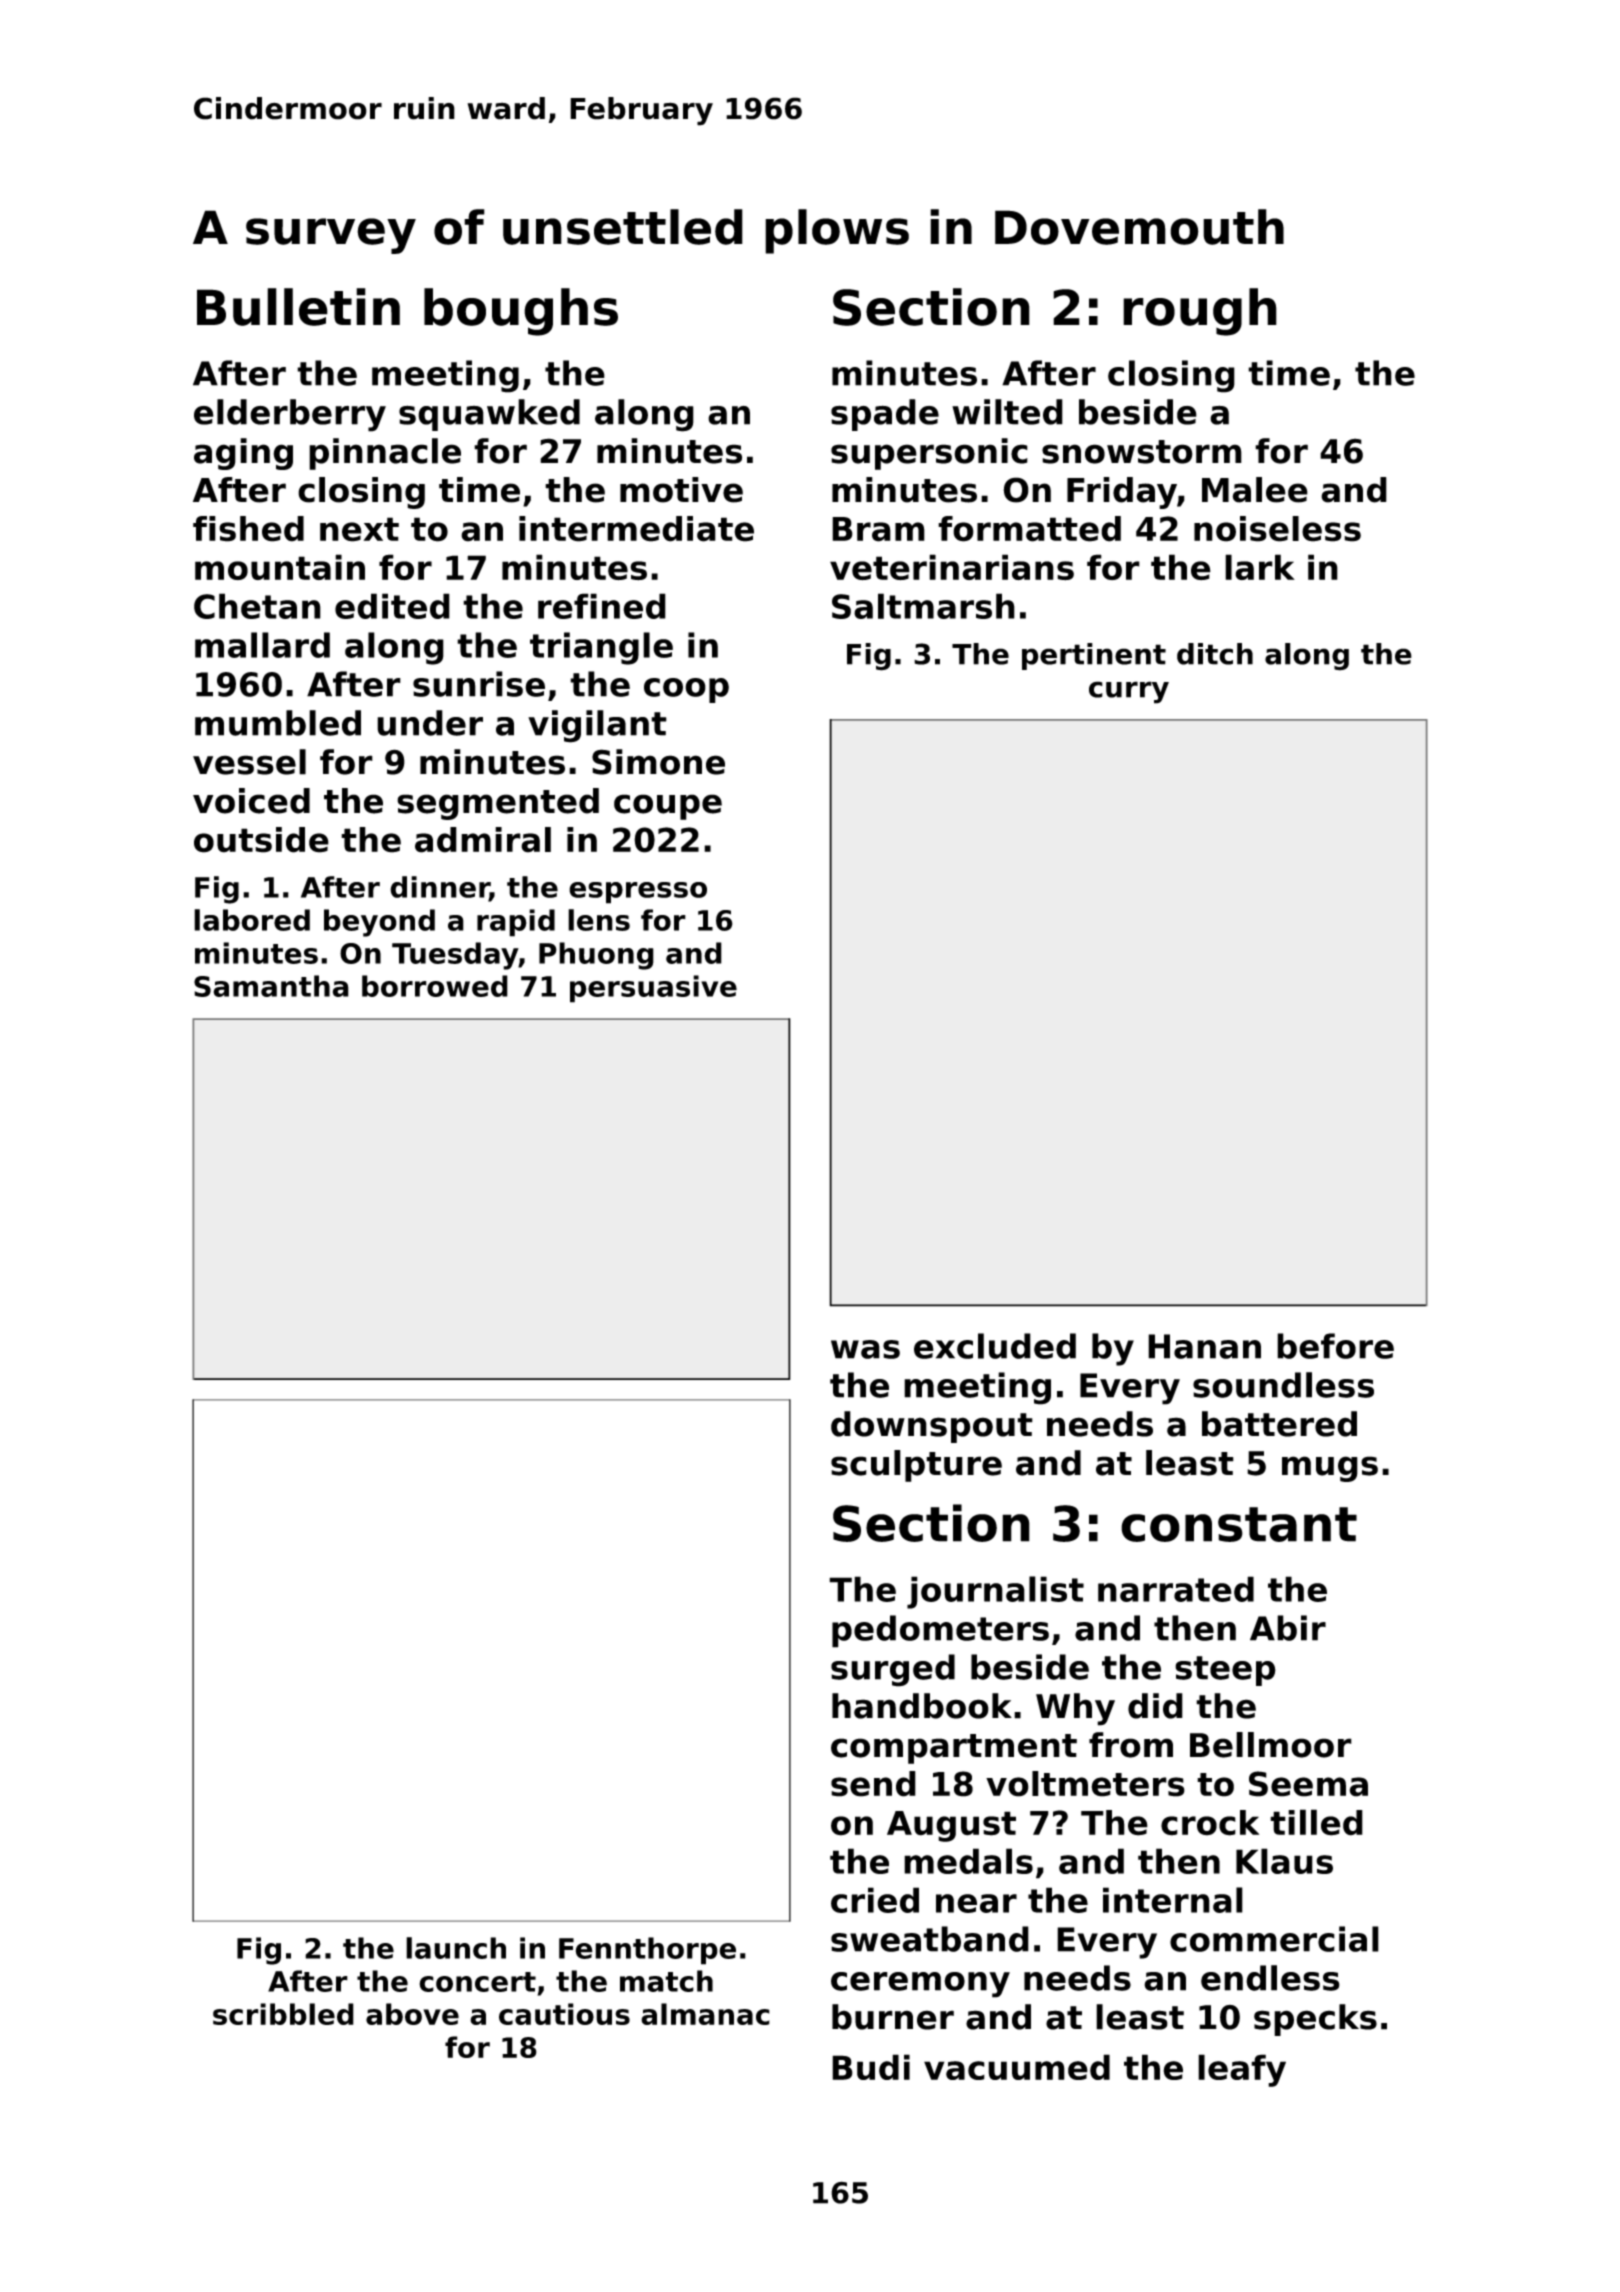 The height and width of the screenshot is (2292, 1620). What do you see at coordinates (878, 529) in the screenshot?
I see `Bram` at bounding box center [878, 529].
